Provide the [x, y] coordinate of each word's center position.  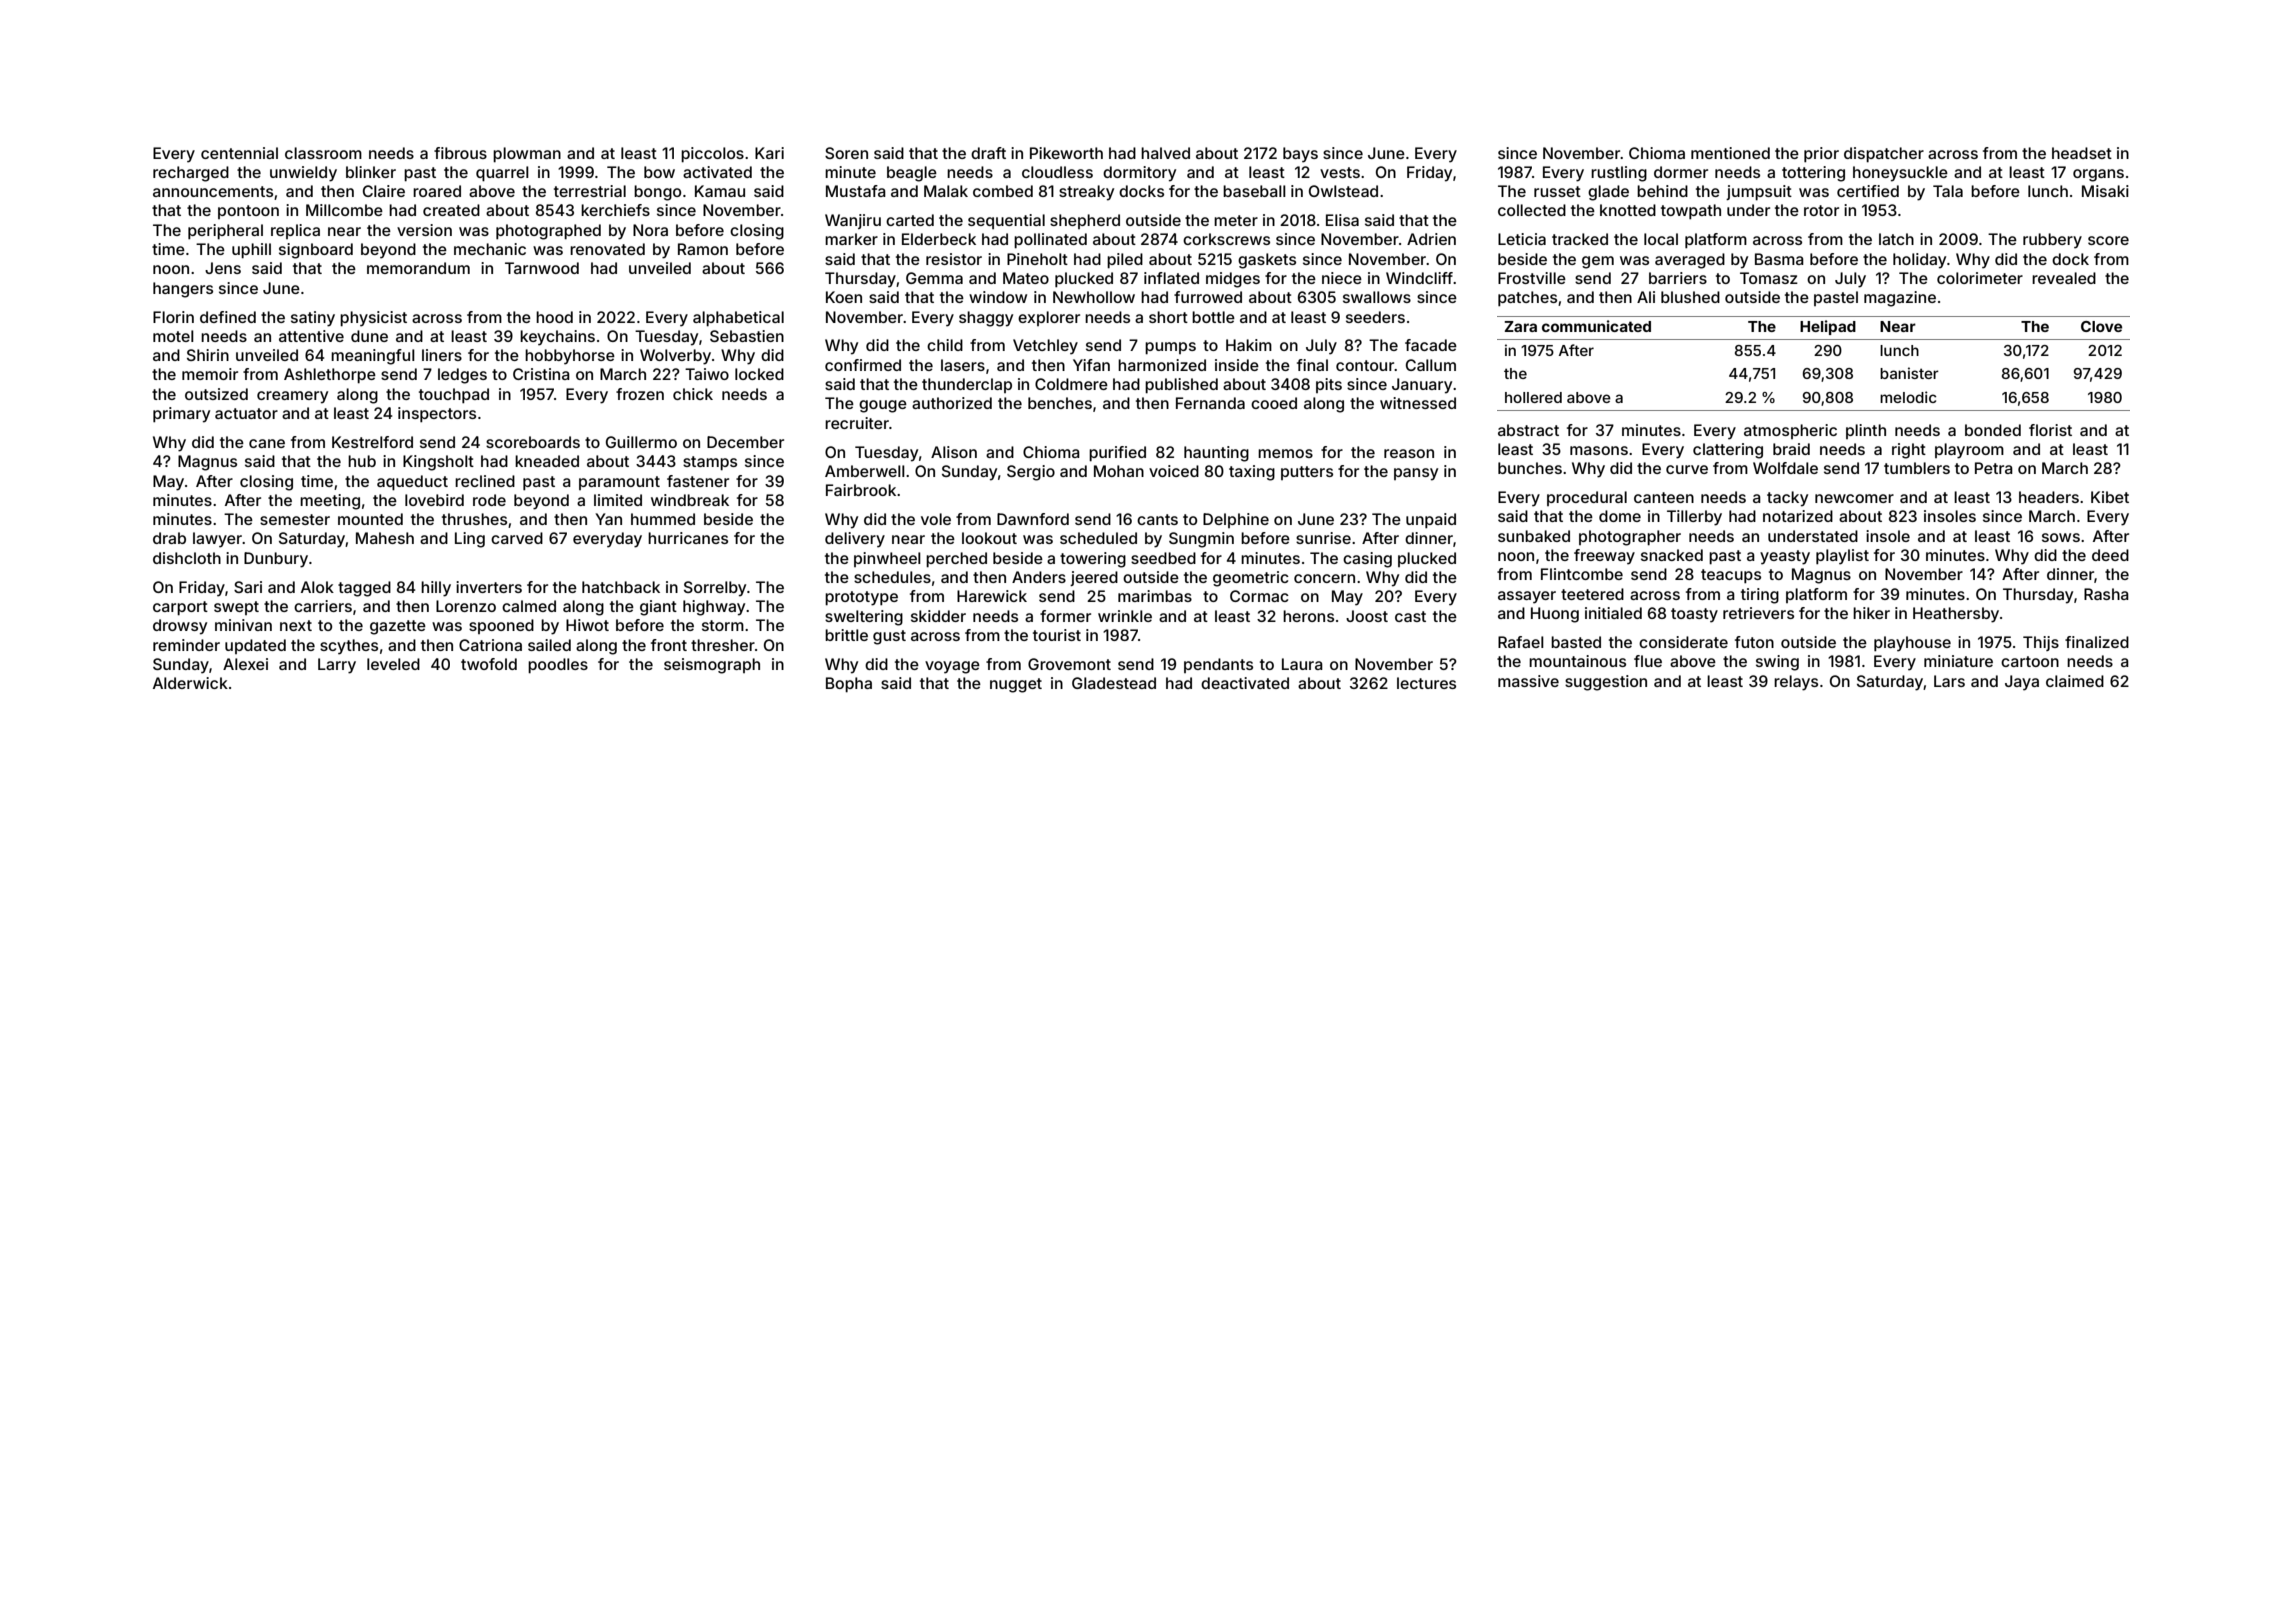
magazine [1900, 299]
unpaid [1431, 520]
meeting [330, 502]
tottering [1813, 174]
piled [1125, 261]
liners [442, 355]
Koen [844, 297]
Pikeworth [1066, 153]
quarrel [502, 174]
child [945, 345]
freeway [1604, 557]
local [1661, 239]
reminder [186, 645]
